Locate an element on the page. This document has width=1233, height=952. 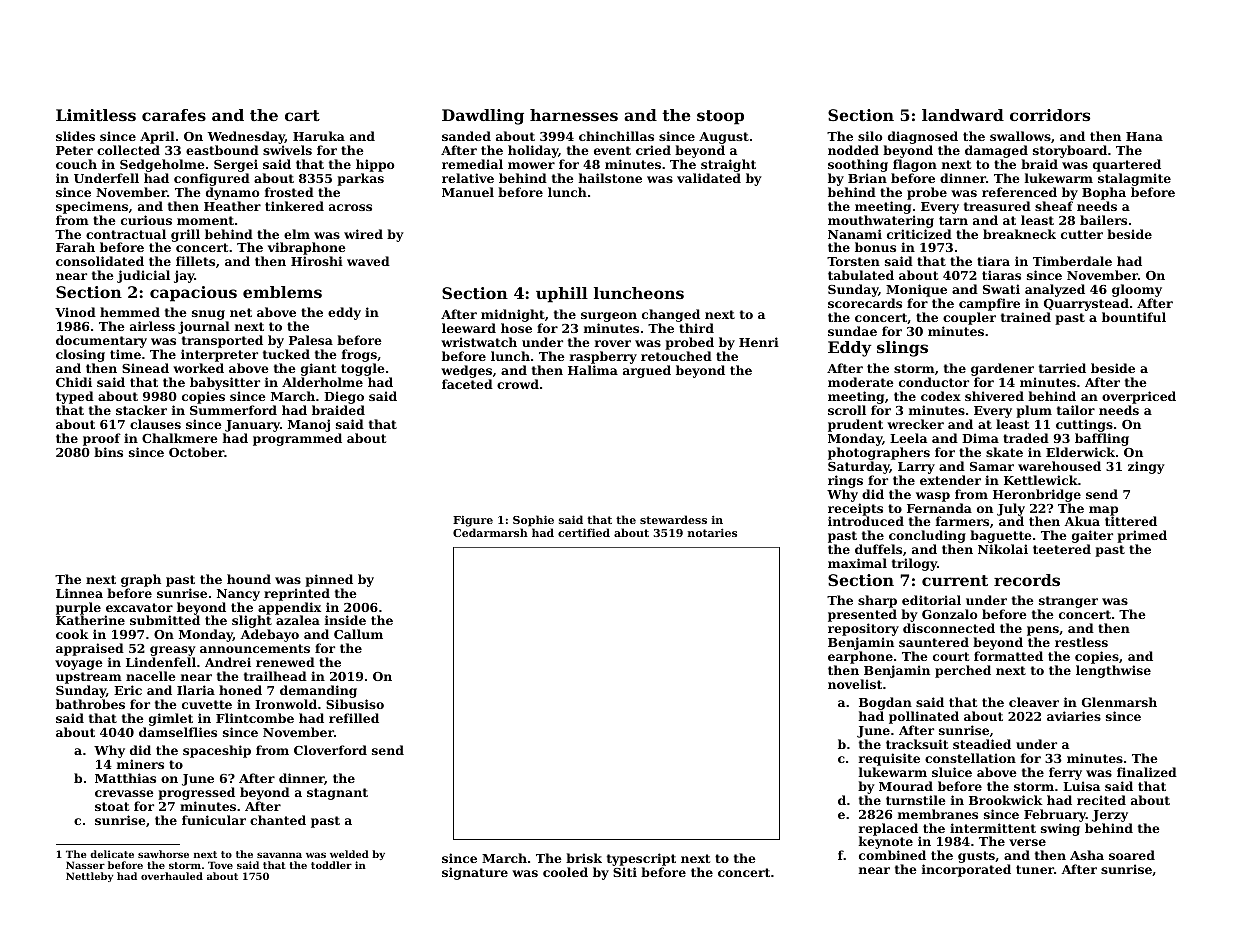
stalagmite is located at coordinates (1134, 179).
